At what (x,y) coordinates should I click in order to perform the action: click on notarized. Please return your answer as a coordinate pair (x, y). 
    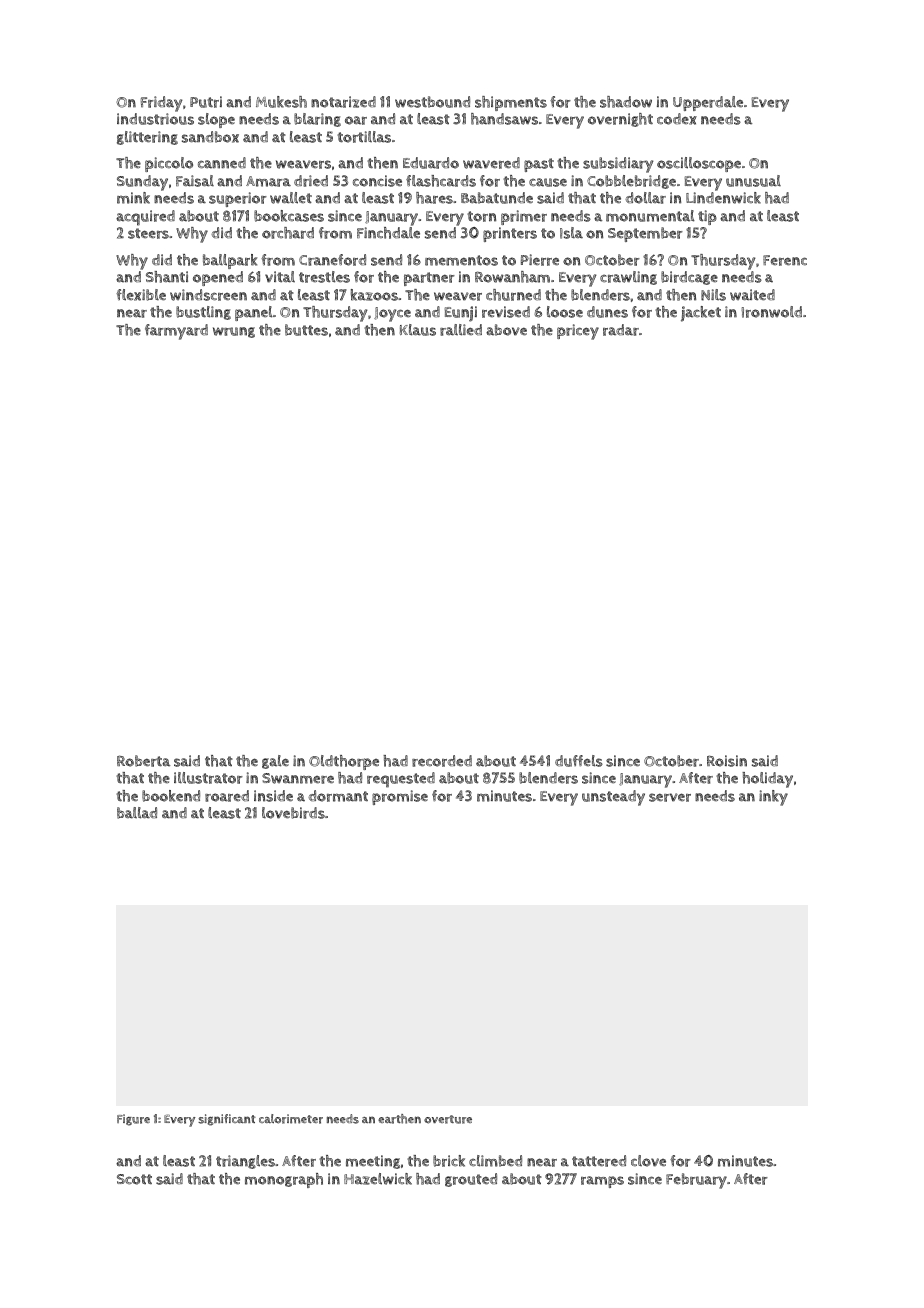
    Looking at the image, I should click on (343, 102).
